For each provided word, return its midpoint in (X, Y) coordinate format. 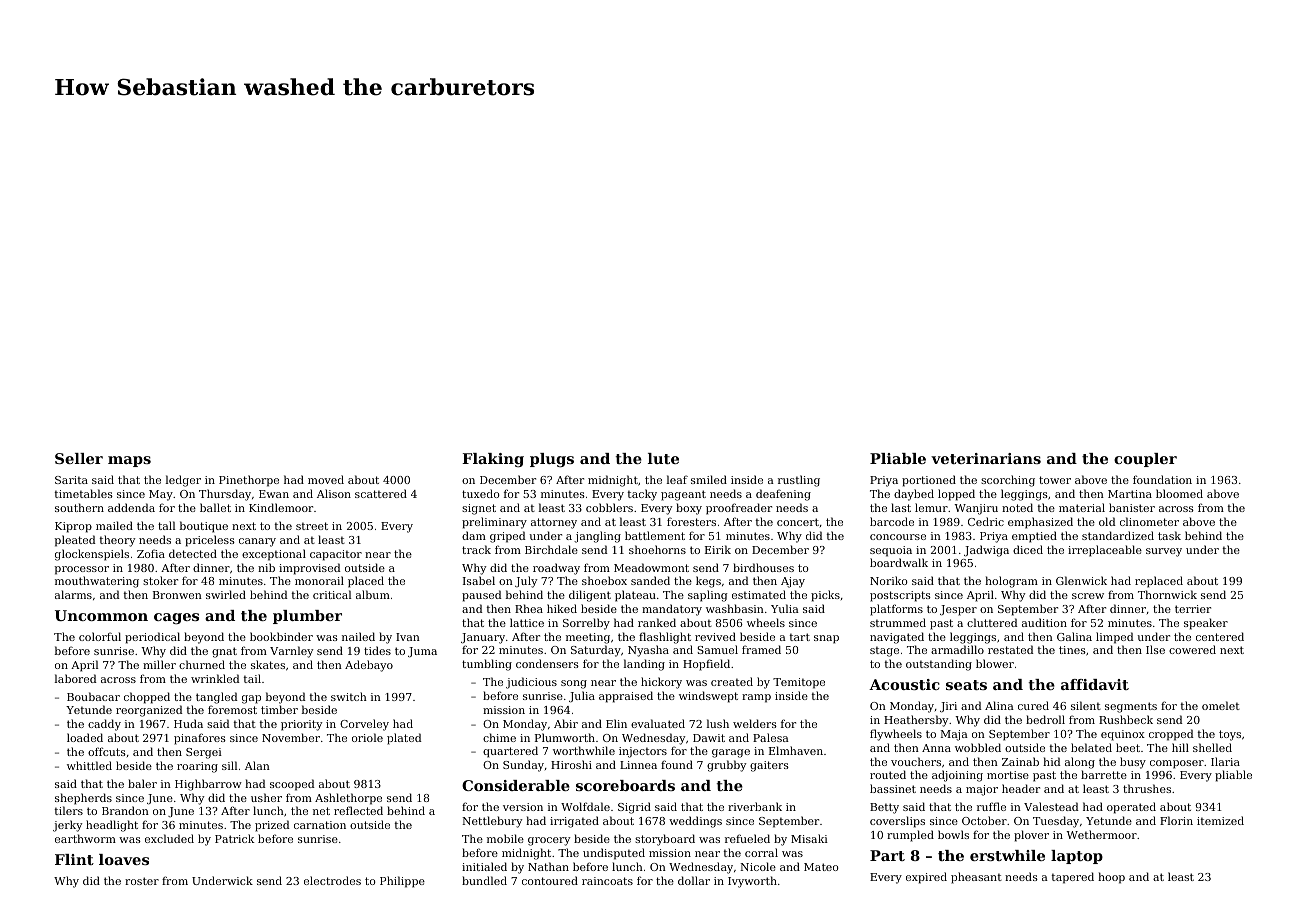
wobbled (978, 747)
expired (926, 878)
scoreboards (625, 785)
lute (663, 458)
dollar (694, 880)
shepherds (83, 799)
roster (142, 881)
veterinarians (986, 458)
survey (1164, 552)
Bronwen (177, 595)
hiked (562, 608)
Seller (79, 458)
